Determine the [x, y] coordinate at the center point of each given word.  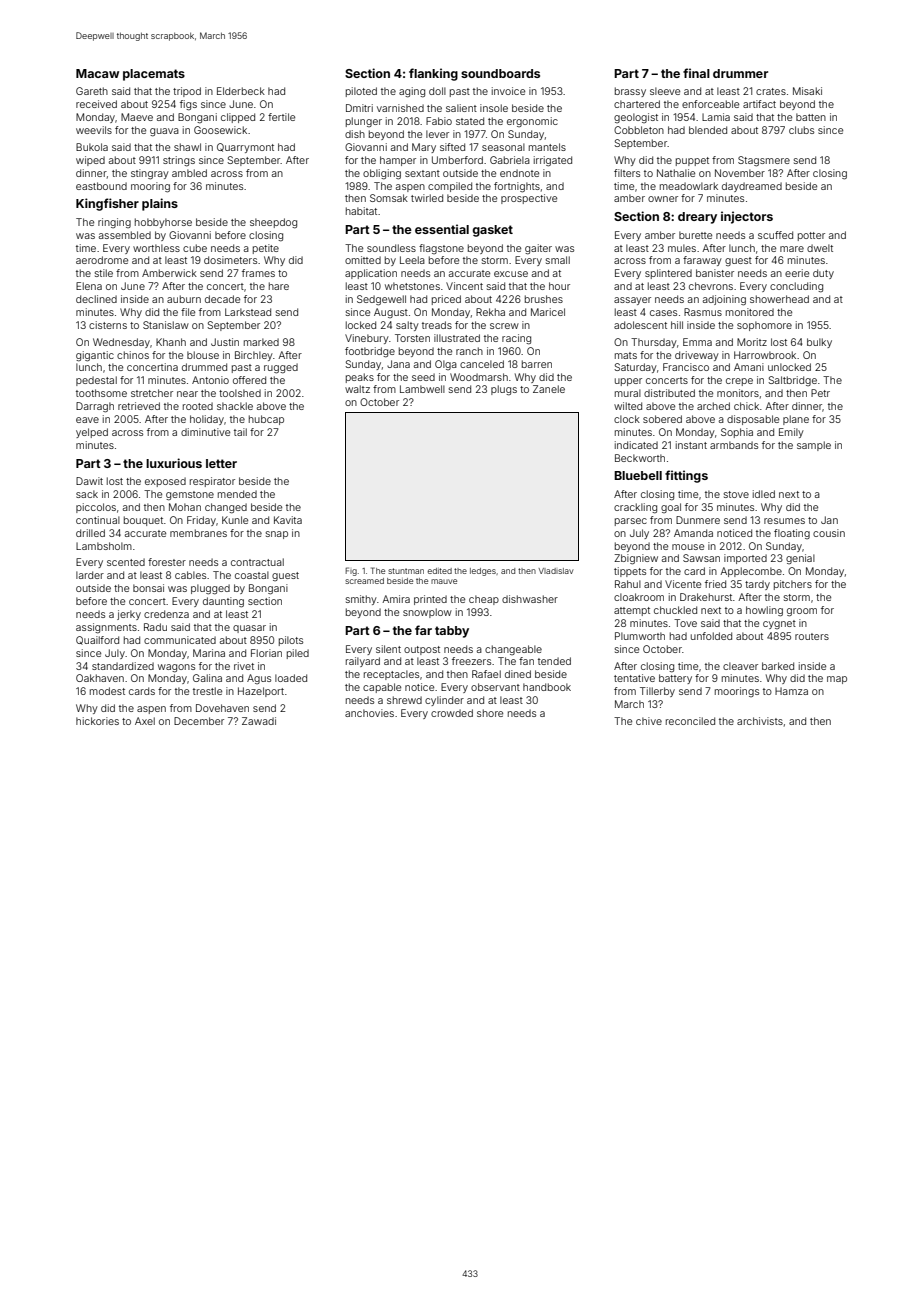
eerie [797, 273]
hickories [97, 721]
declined [96, 299]
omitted [363, 260]
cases [663, 313]
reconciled [690, 721]
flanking [433, 74]
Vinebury [367, 339]
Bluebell [638, 475]
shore [490, 713]
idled [764, 494]
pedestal [96, 381]
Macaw [97, 73]
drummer [740, 73]
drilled [90, 533]
